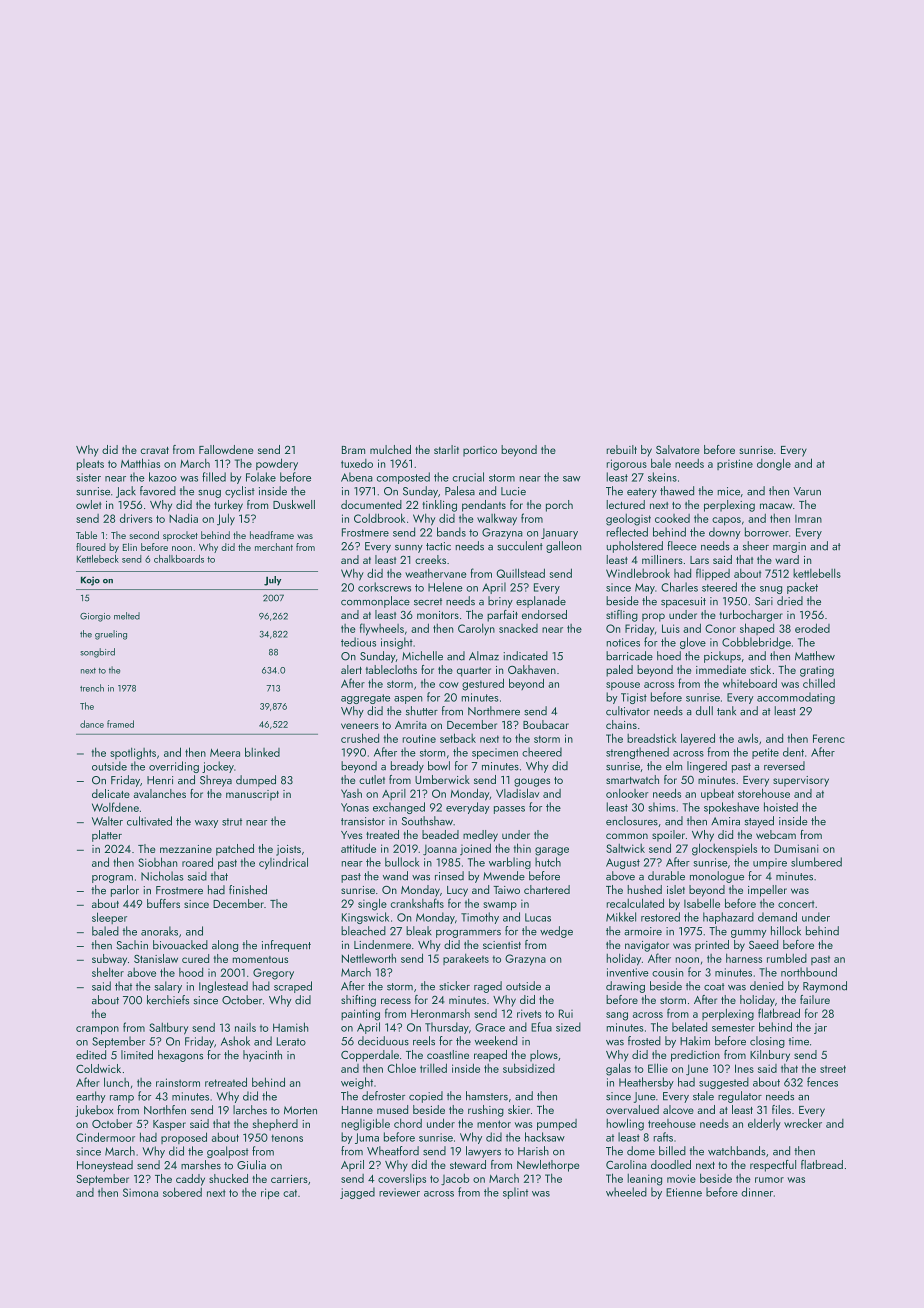 The image size is (924, 1308). What do you see at coordinates (756, 643) in the page?
I see `Cobblebridge` at bounding box center [756, 643].
